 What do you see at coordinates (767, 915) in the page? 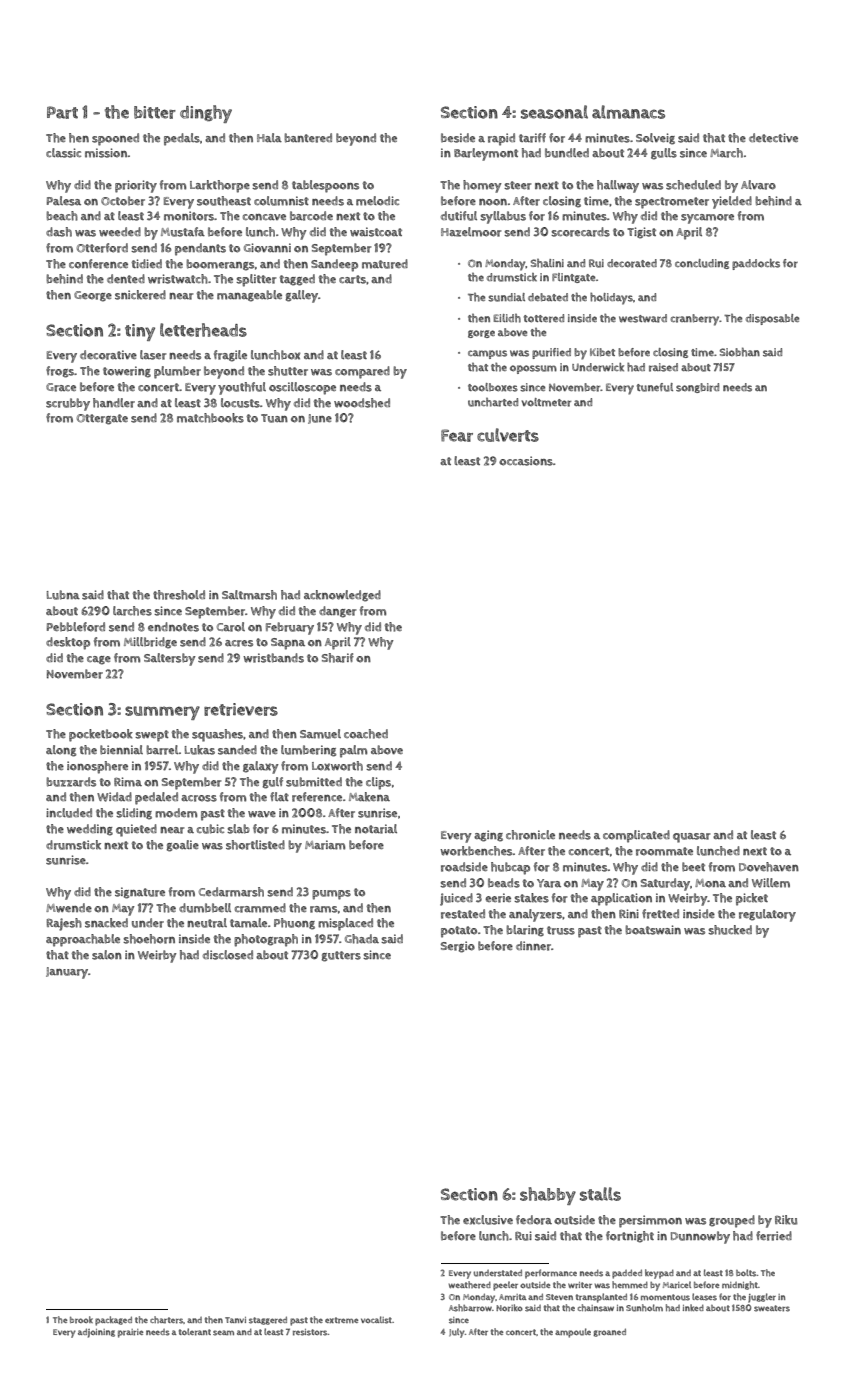
I see `regulatory` at bounding box center [767, 915].
